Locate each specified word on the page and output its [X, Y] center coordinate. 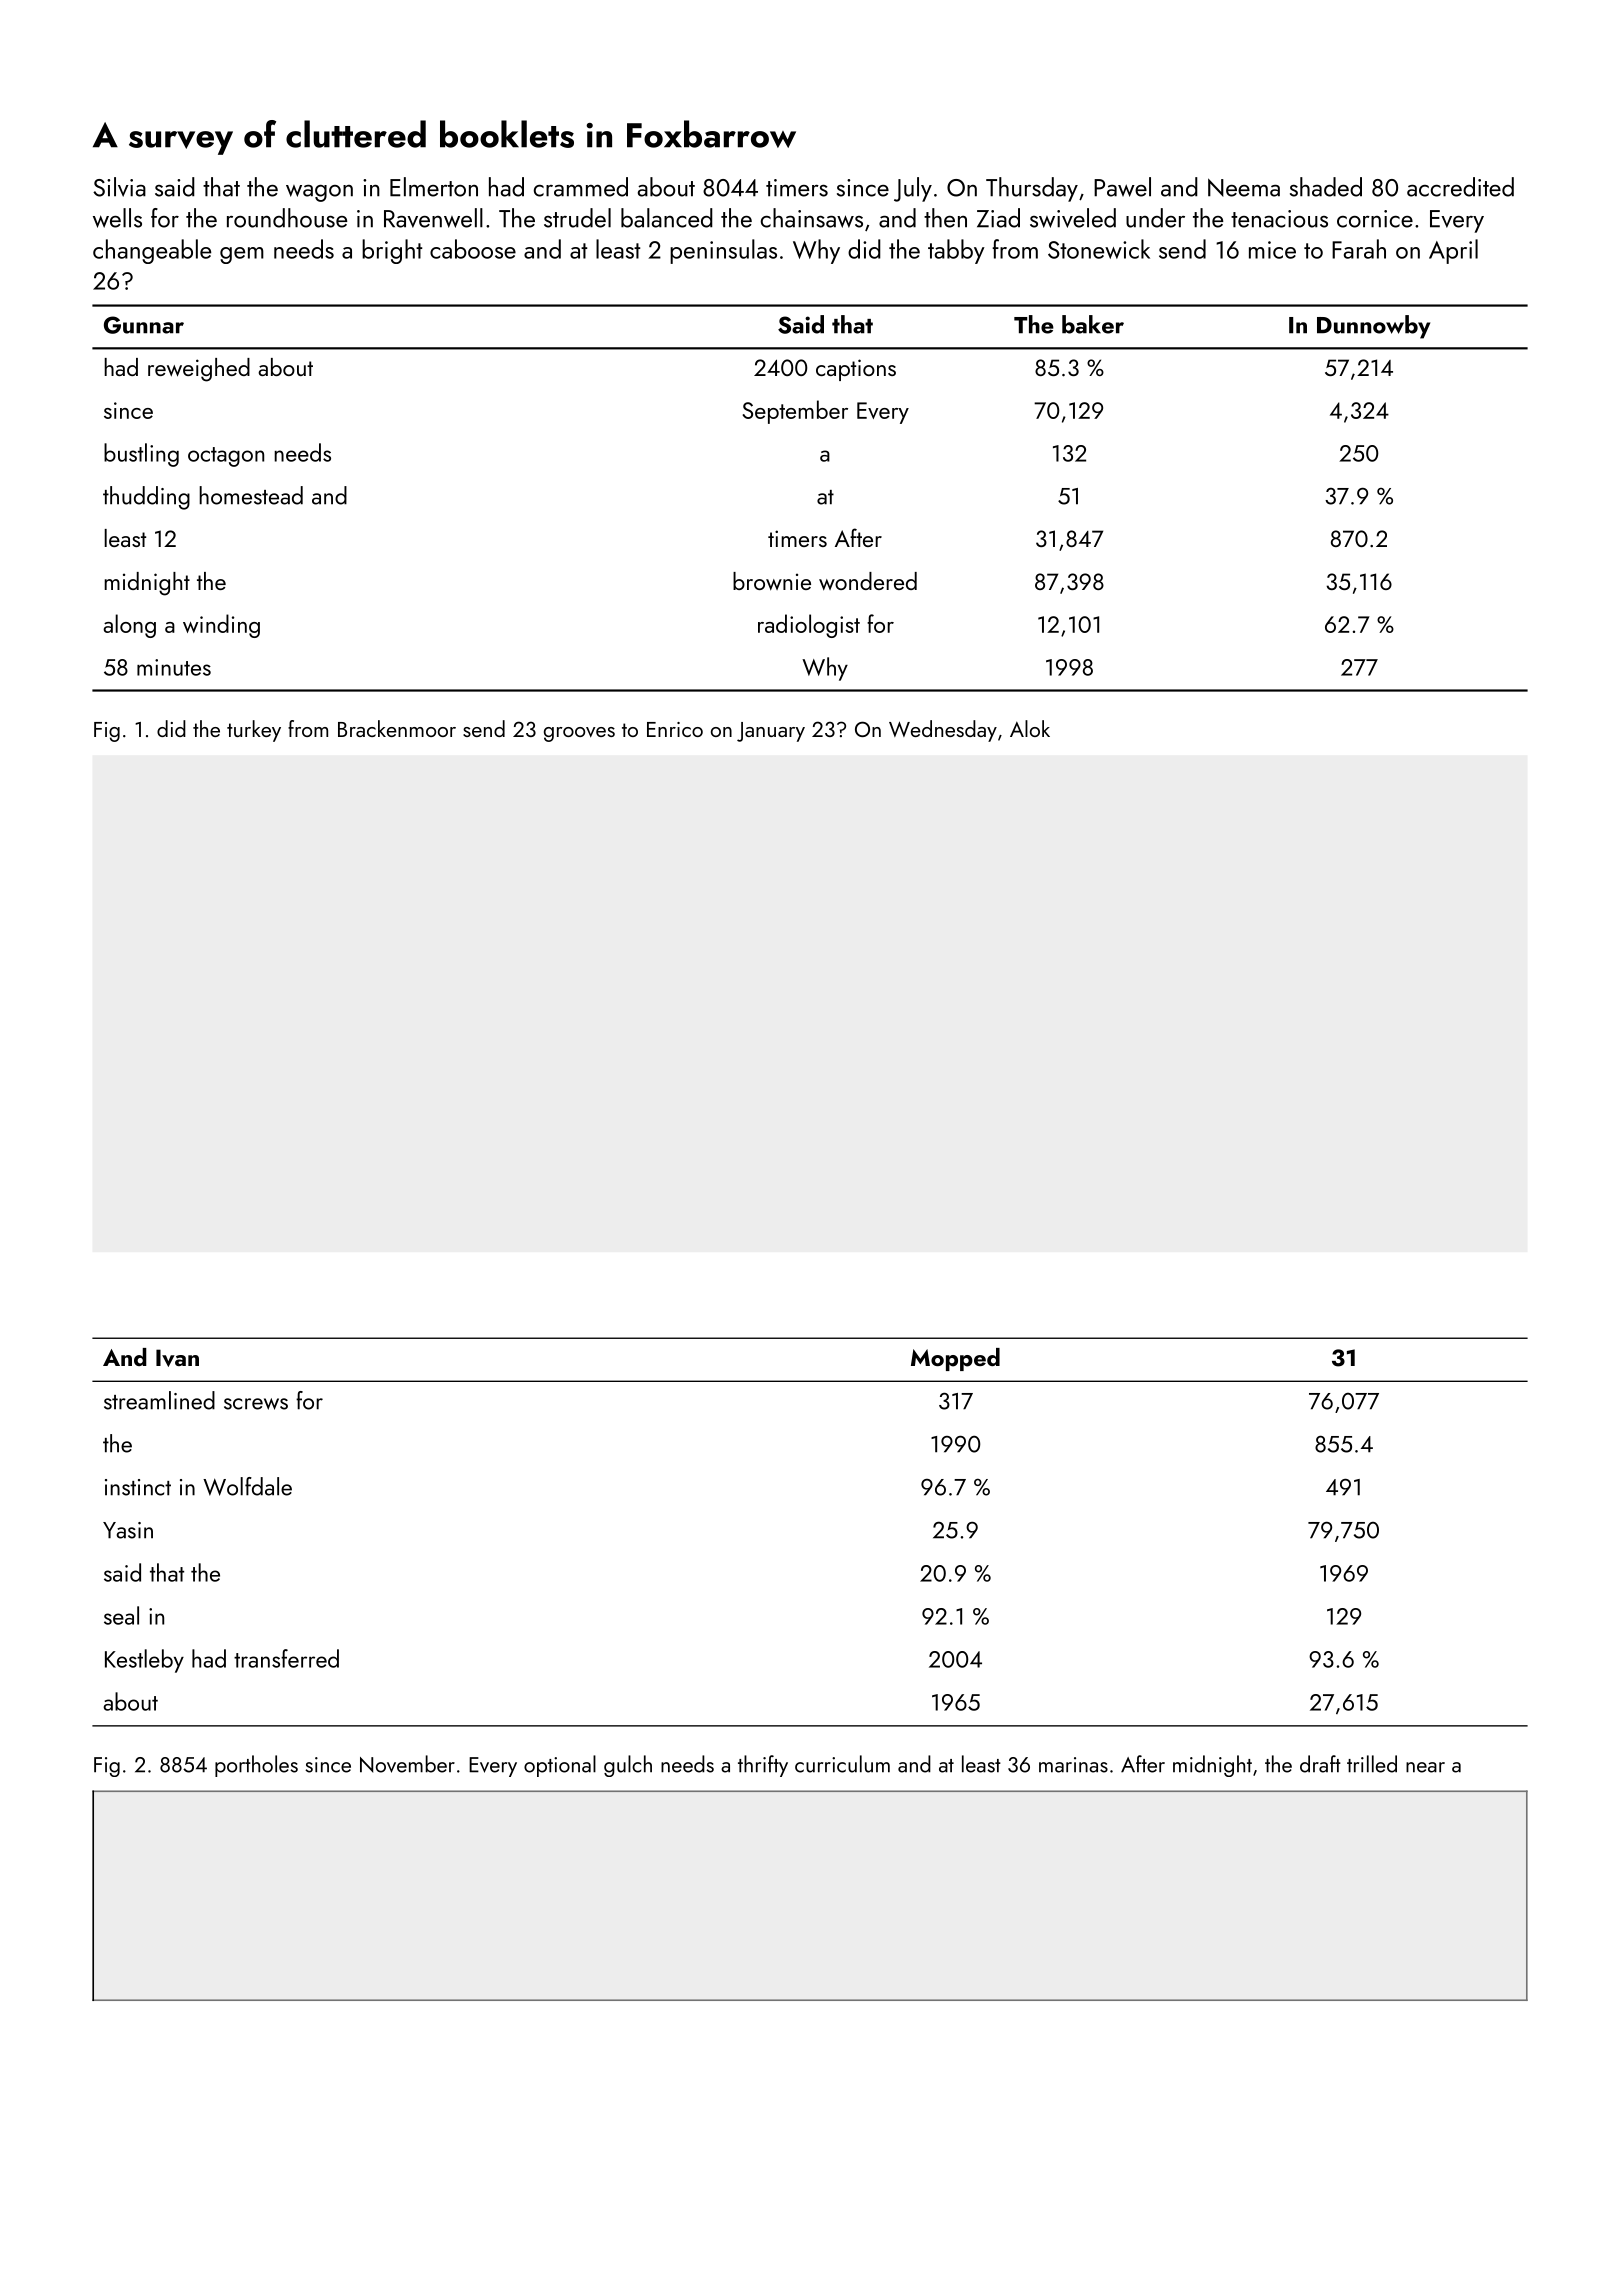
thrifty [763, 1766]
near [1425, 1767]
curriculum [842, 1764]
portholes [256, 1766]
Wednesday [943, 731]
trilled [1372, 1764]
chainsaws [812, 218]
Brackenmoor [397, 728]
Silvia [119, 187]
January [771, 732]
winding [221, 626]
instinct [138, 1487]
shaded [1326, 187]
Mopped [955, 1359]
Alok [1030, 728]
